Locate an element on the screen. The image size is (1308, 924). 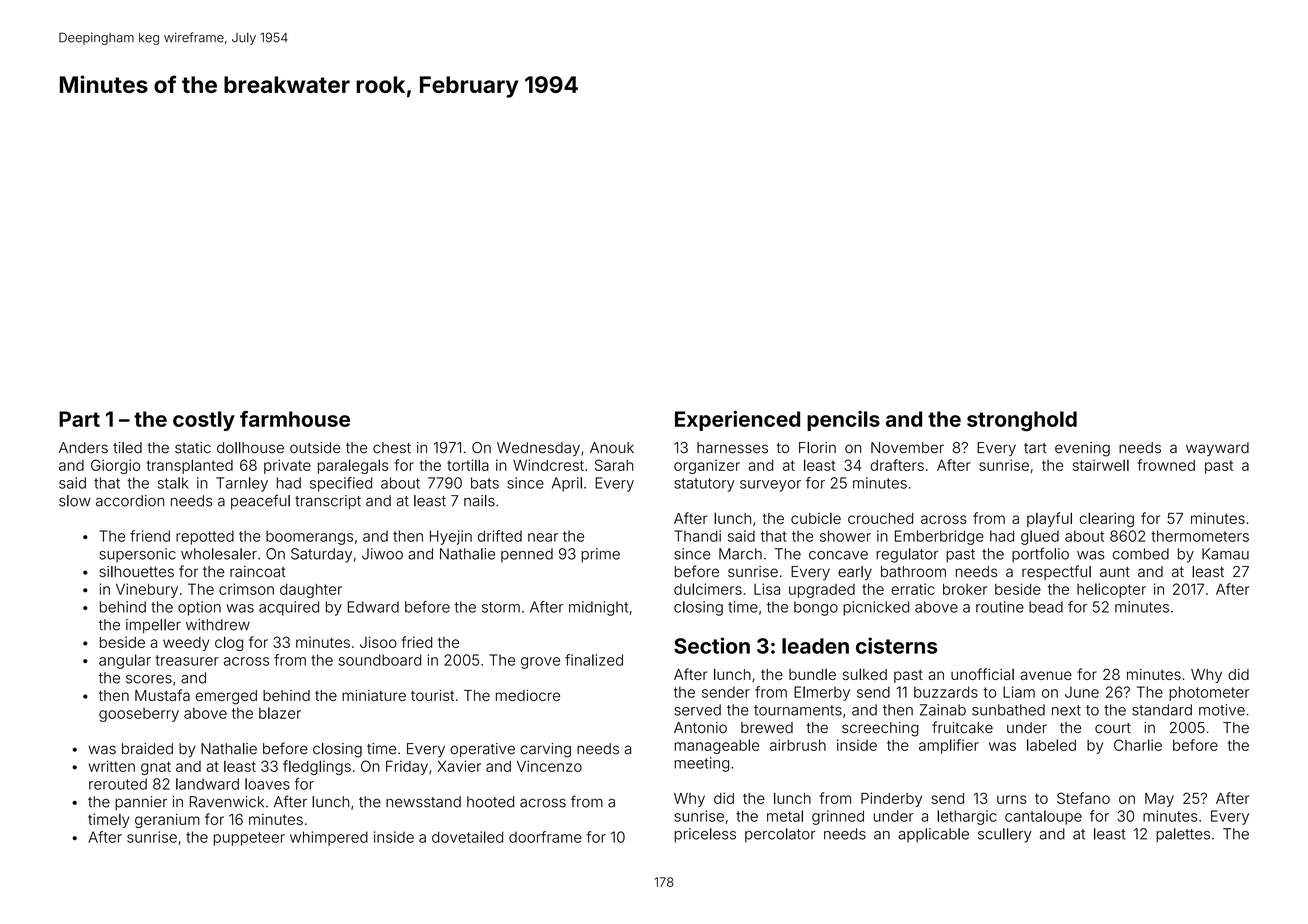
storm is located at coordinates (501, 607).
